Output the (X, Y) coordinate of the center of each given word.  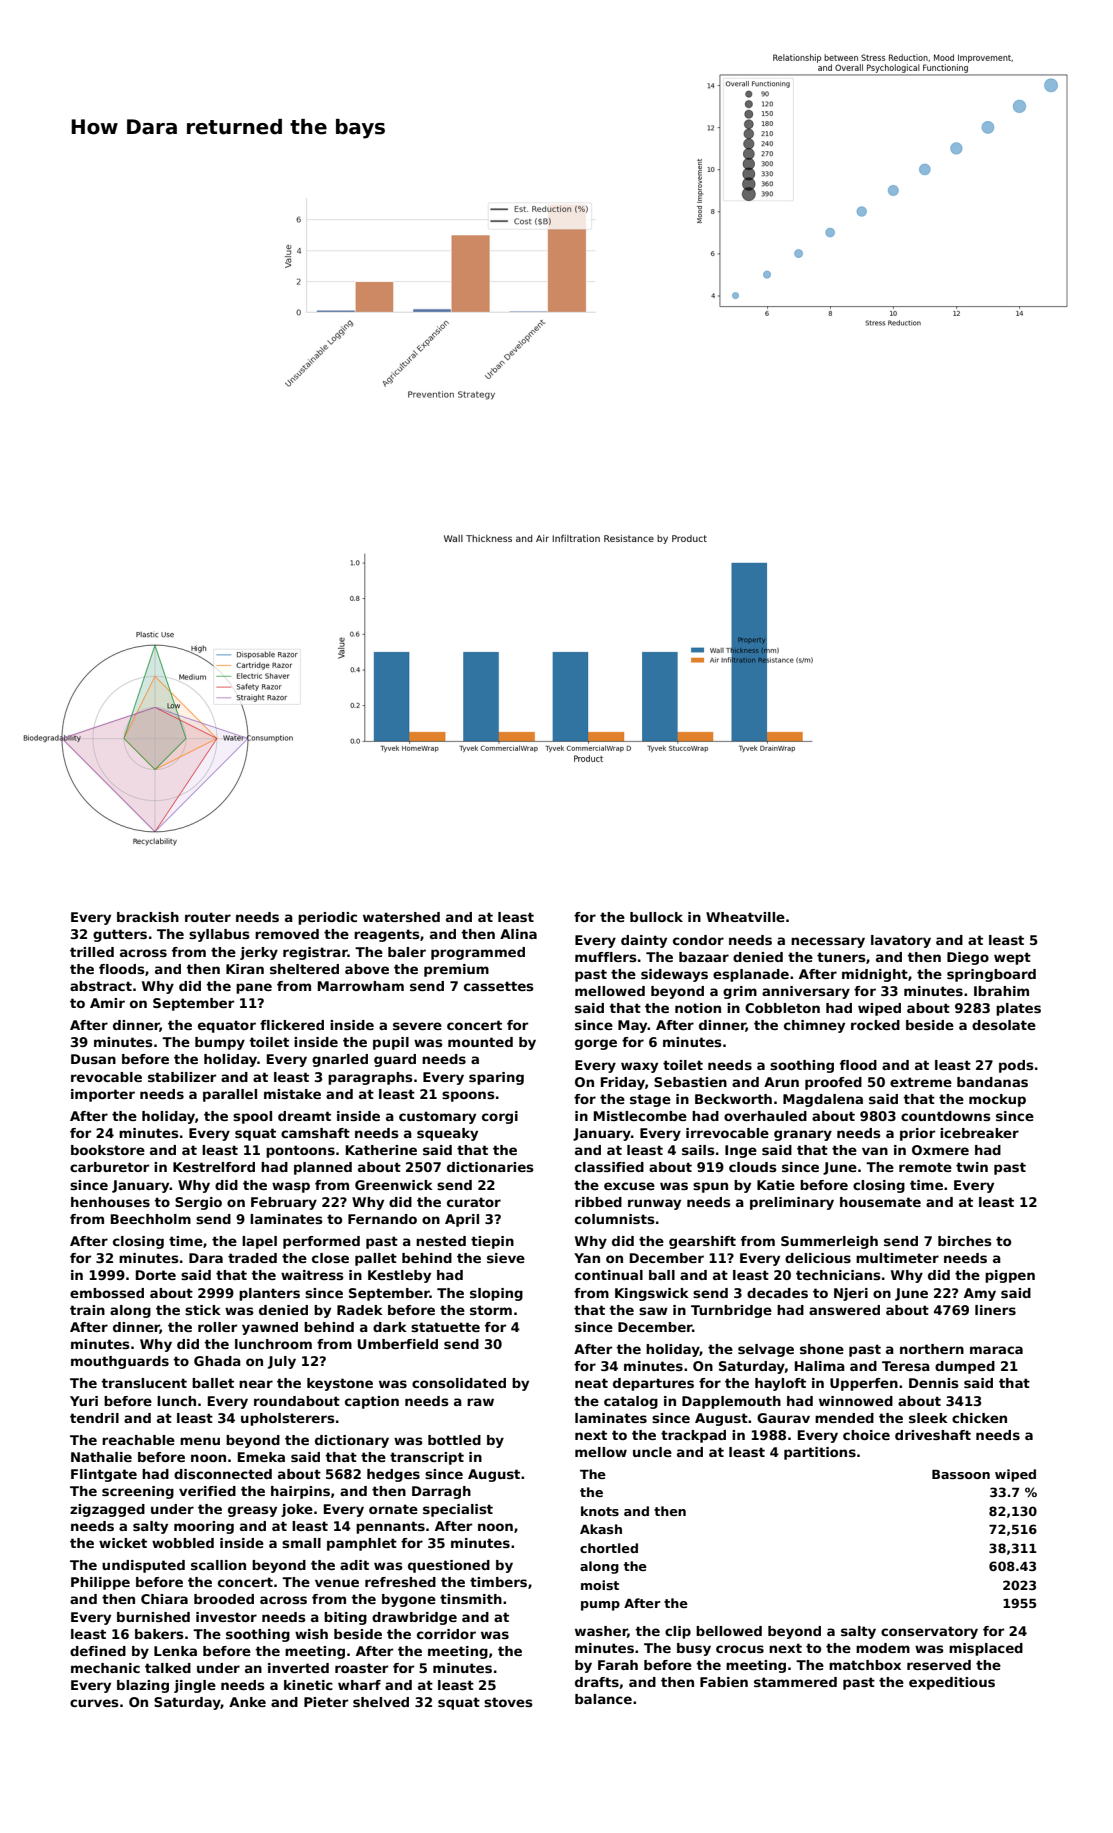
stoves (508, 1702)
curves (94, 1703)
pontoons (300, 1151)
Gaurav (783, 1418)
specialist (458, 1510)
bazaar (704, 957)
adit (354, 1565)
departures (653, 1384)
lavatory (901, 941)
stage (650, 1100)
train (87, 1310)
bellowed (729, 1631)
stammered (795, 1682)
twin (972, 1167)
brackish (148, 917)
